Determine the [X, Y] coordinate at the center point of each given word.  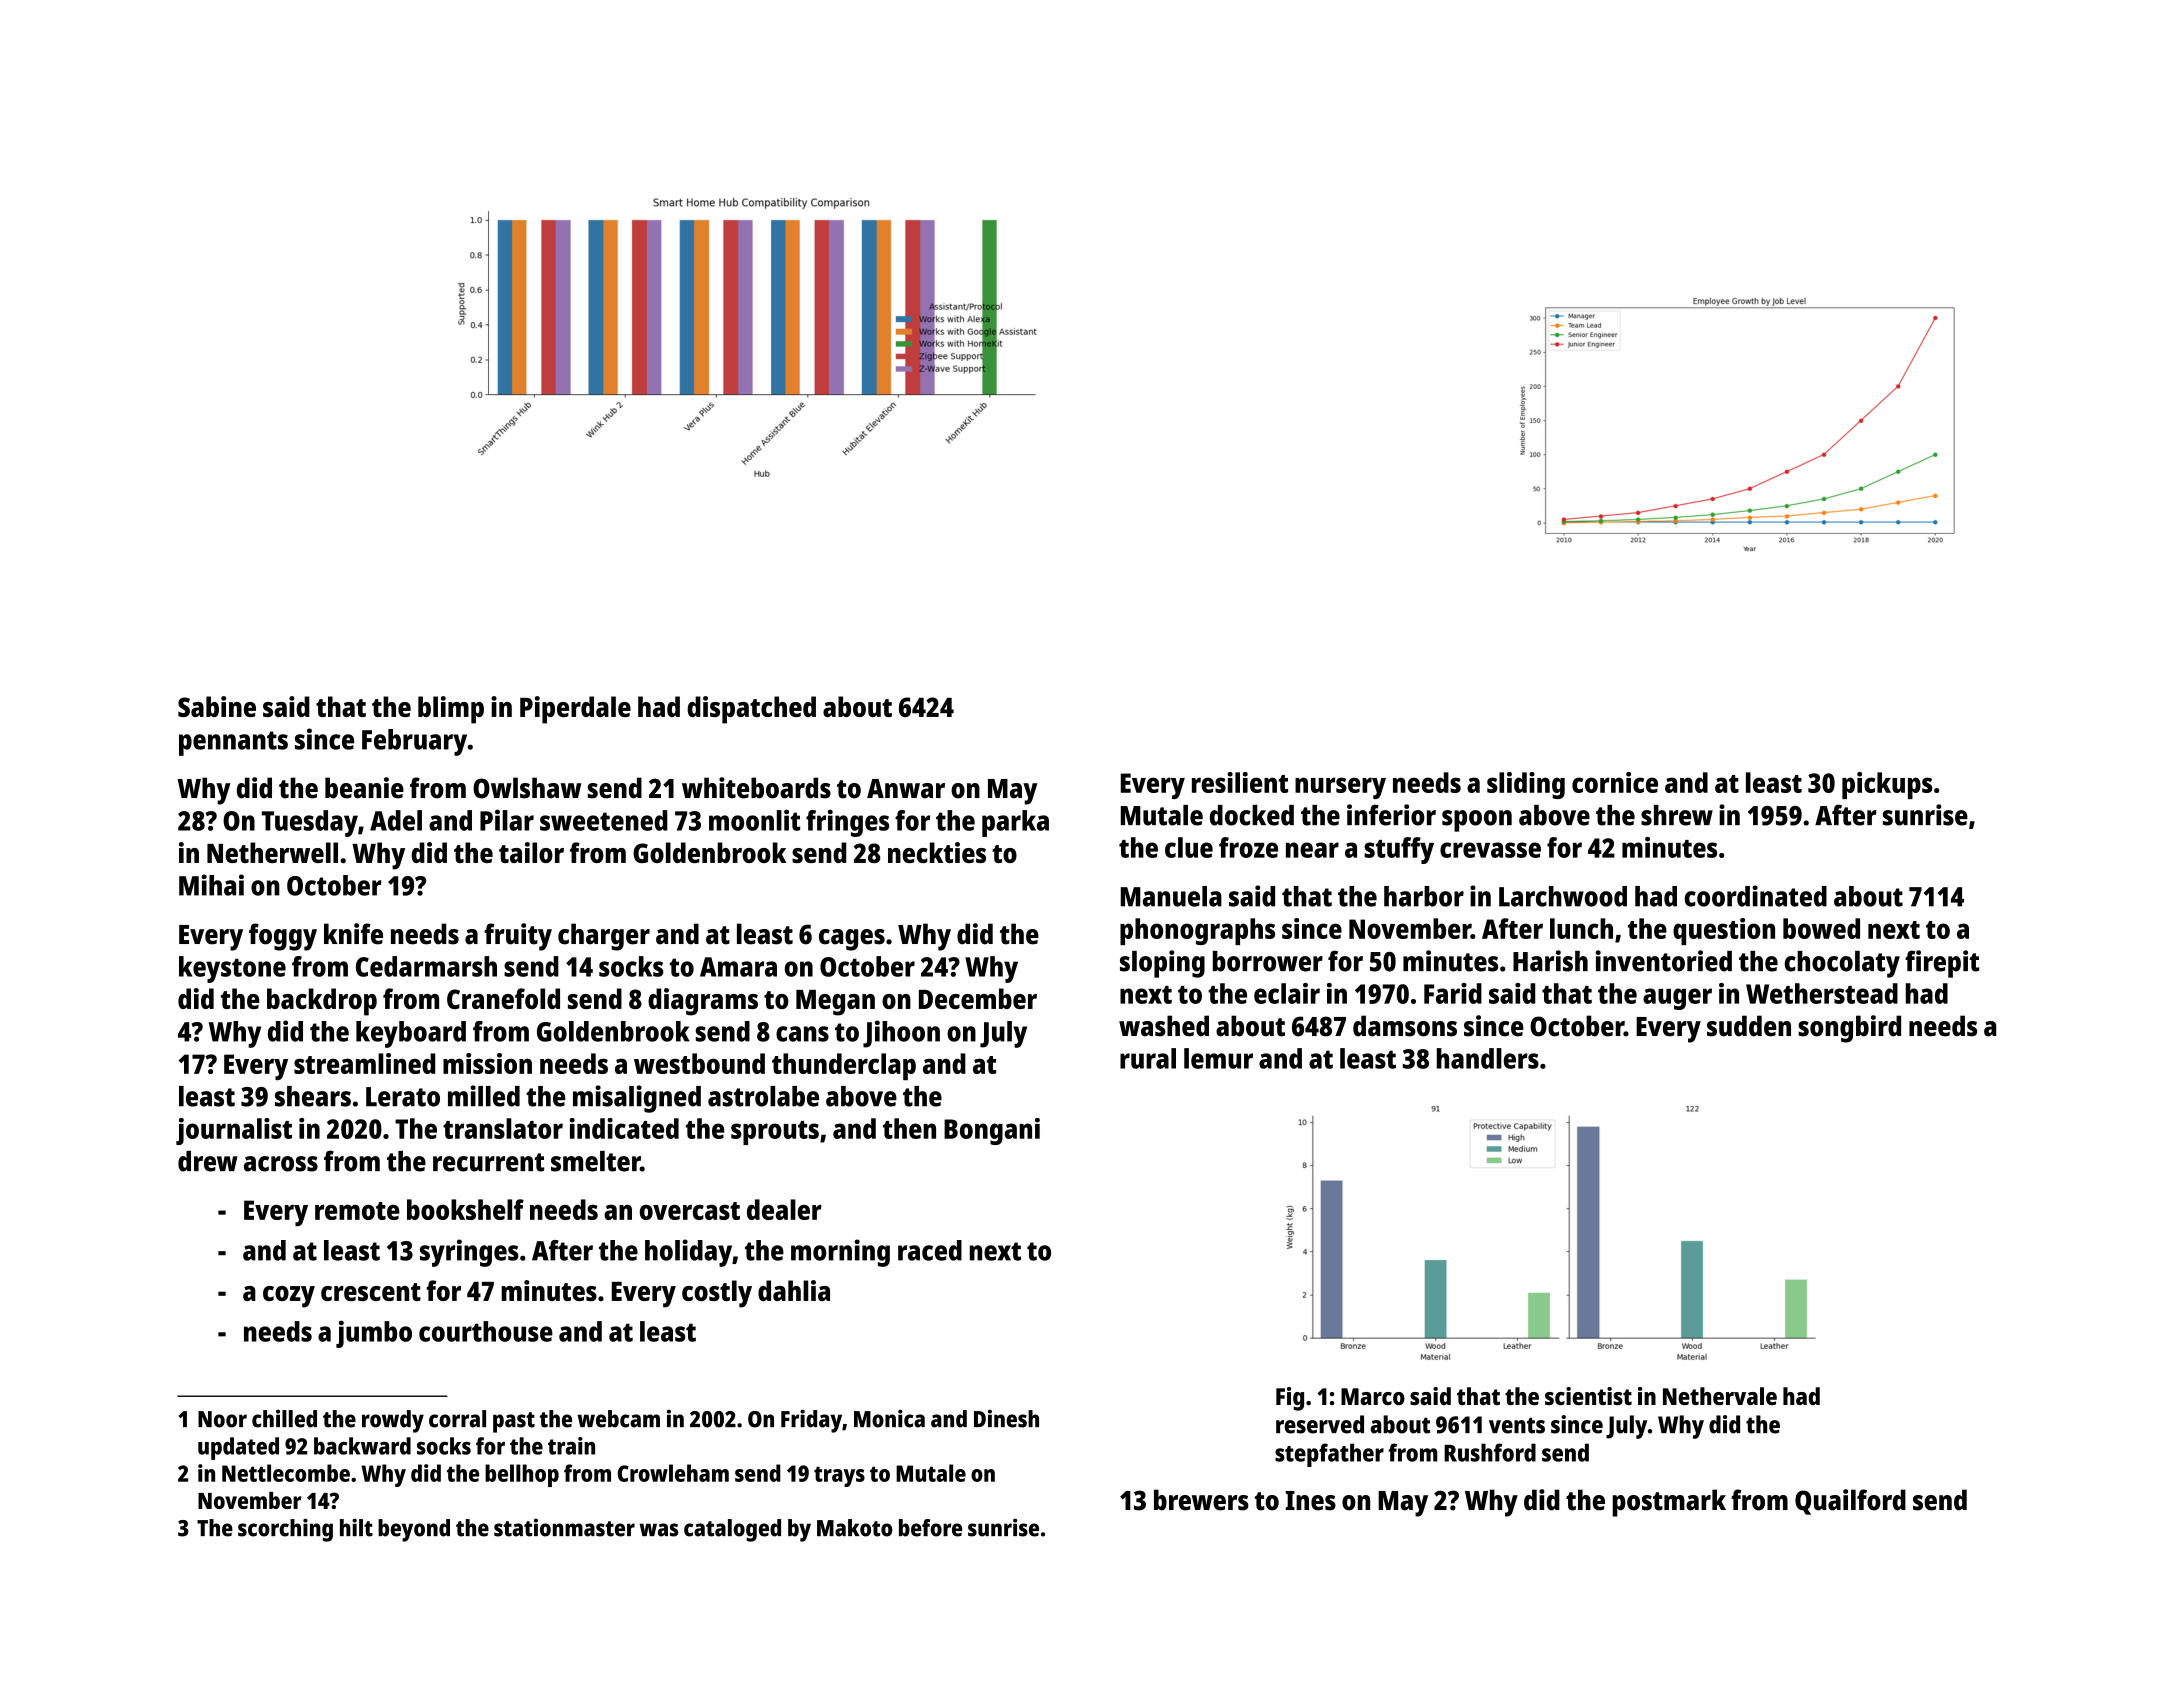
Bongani [992, 1131]
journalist [234, 1131]
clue [1189, 847]
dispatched [751, 710]
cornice [1615, 782]
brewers [1201, 1500]
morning [840, 1253]
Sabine [217, 706]
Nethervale [1720, 1396]
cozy [289, 1297]
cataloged [732, 1530]
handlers [1488, 1058]
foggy [283, 937]
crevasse [1490, 850]
